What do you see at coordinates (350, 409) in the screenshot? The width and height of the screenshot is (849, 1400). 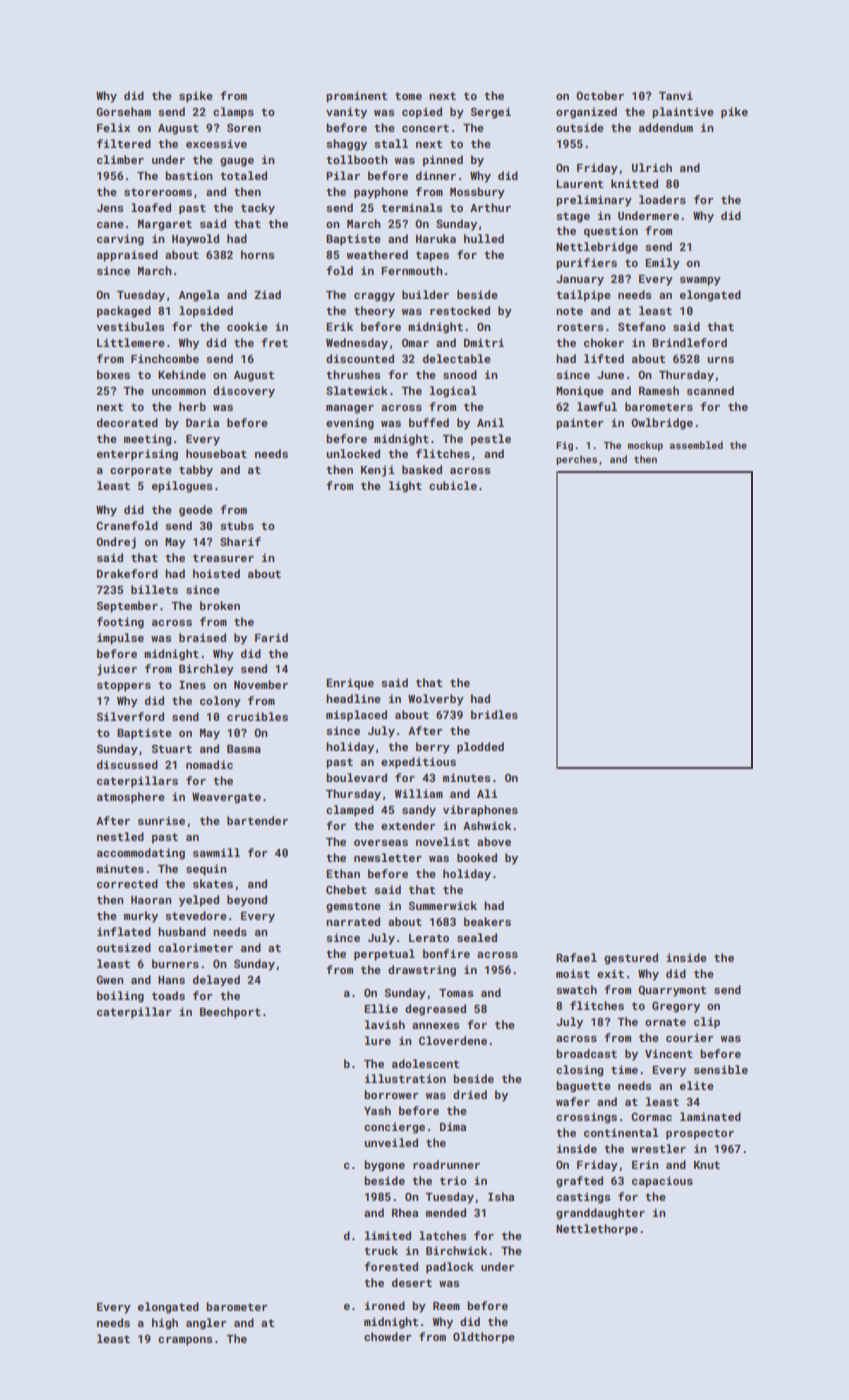 I see `manager` at bounding box center [350, 409].
